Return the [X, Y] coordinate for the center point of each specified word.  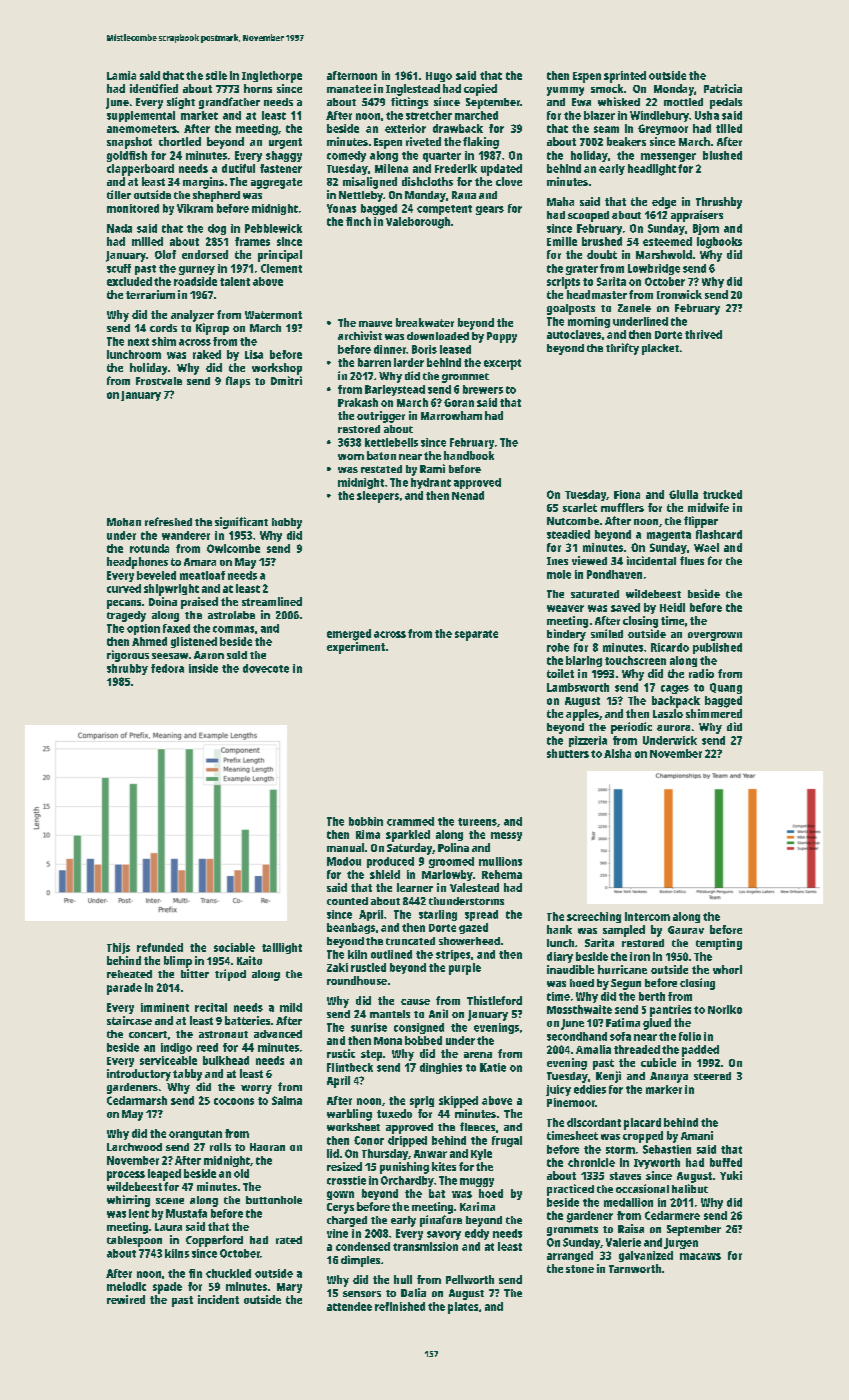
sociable [234, 947]
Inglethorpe [272, 77]
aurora [673, 728]
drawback [458, 128]
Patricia [723, 88]
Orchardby [407, 1181]
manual [345, 847]
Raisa [631, 1228]
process [126, 1176]
